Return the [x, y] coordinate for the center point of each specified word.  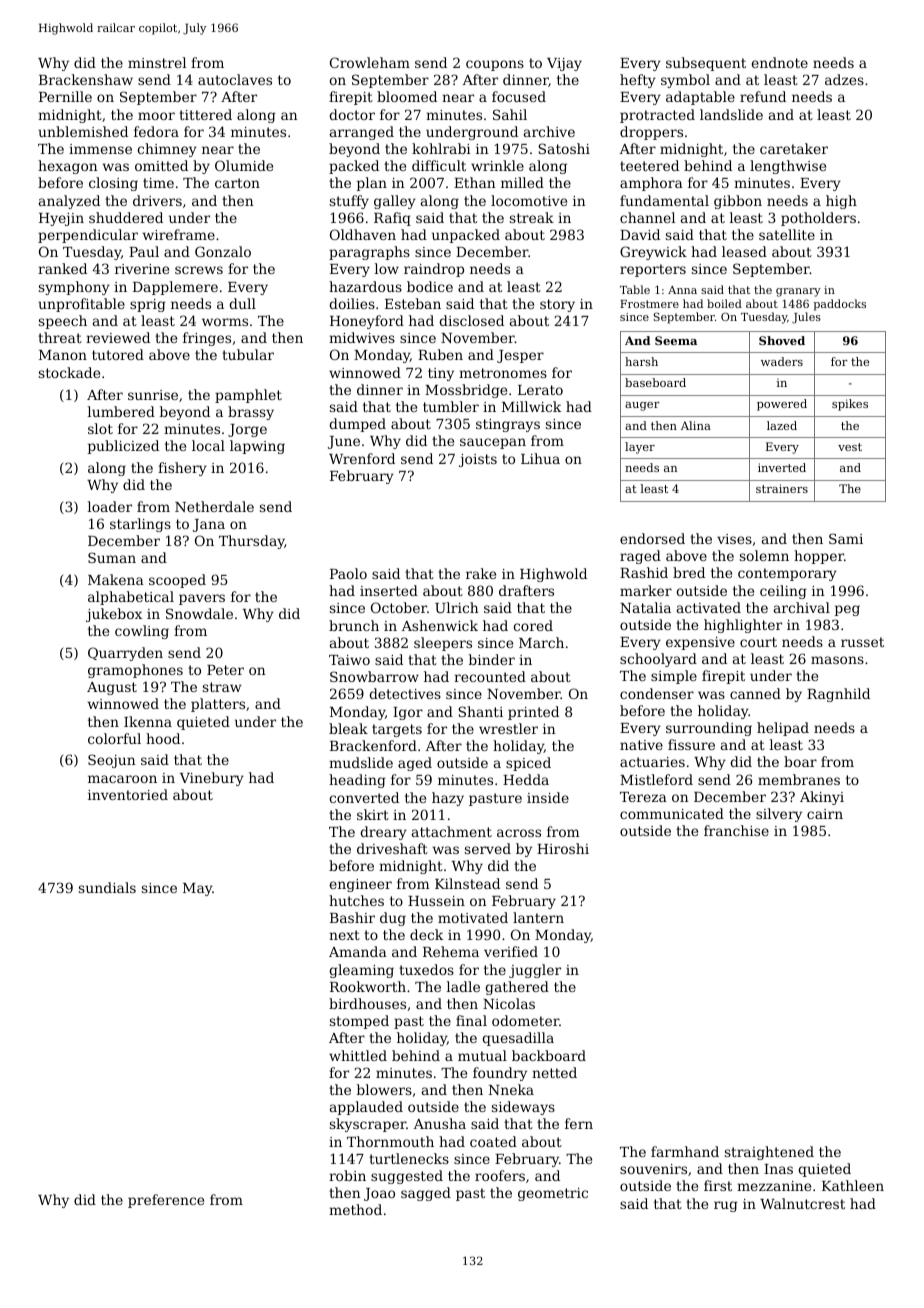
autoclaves [235, 79]
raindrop [434, 270]
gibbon [738, 202]
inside [548, 797]
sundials [107, 887]
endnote [779, 62]
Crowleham [370, 62]
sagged [426, 1194]
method [355, 1209]
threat [60, 337]
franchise [736, 830]
